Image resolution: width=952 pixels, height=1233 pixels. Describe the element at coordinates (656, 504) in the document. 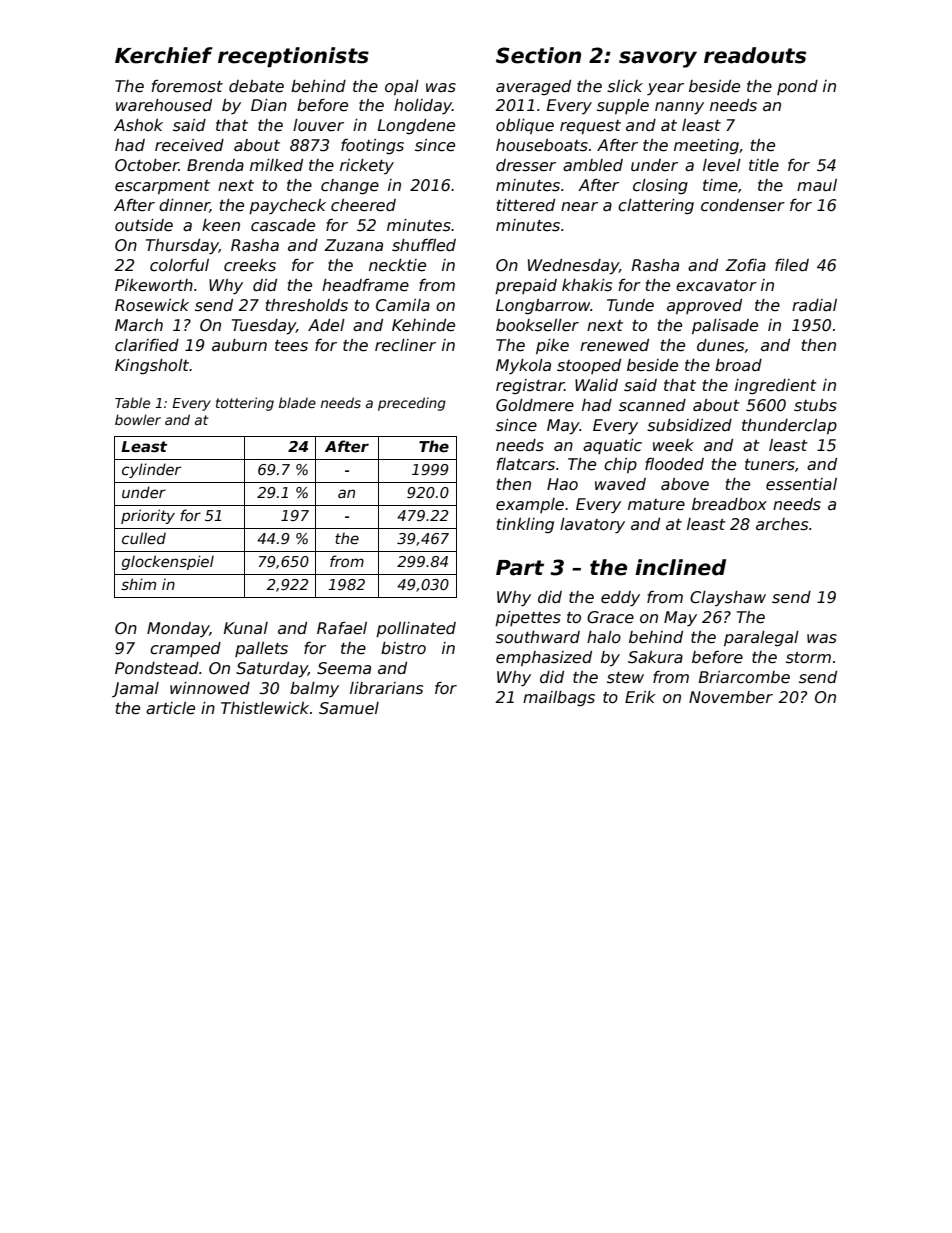

I see `mature` at that location.
